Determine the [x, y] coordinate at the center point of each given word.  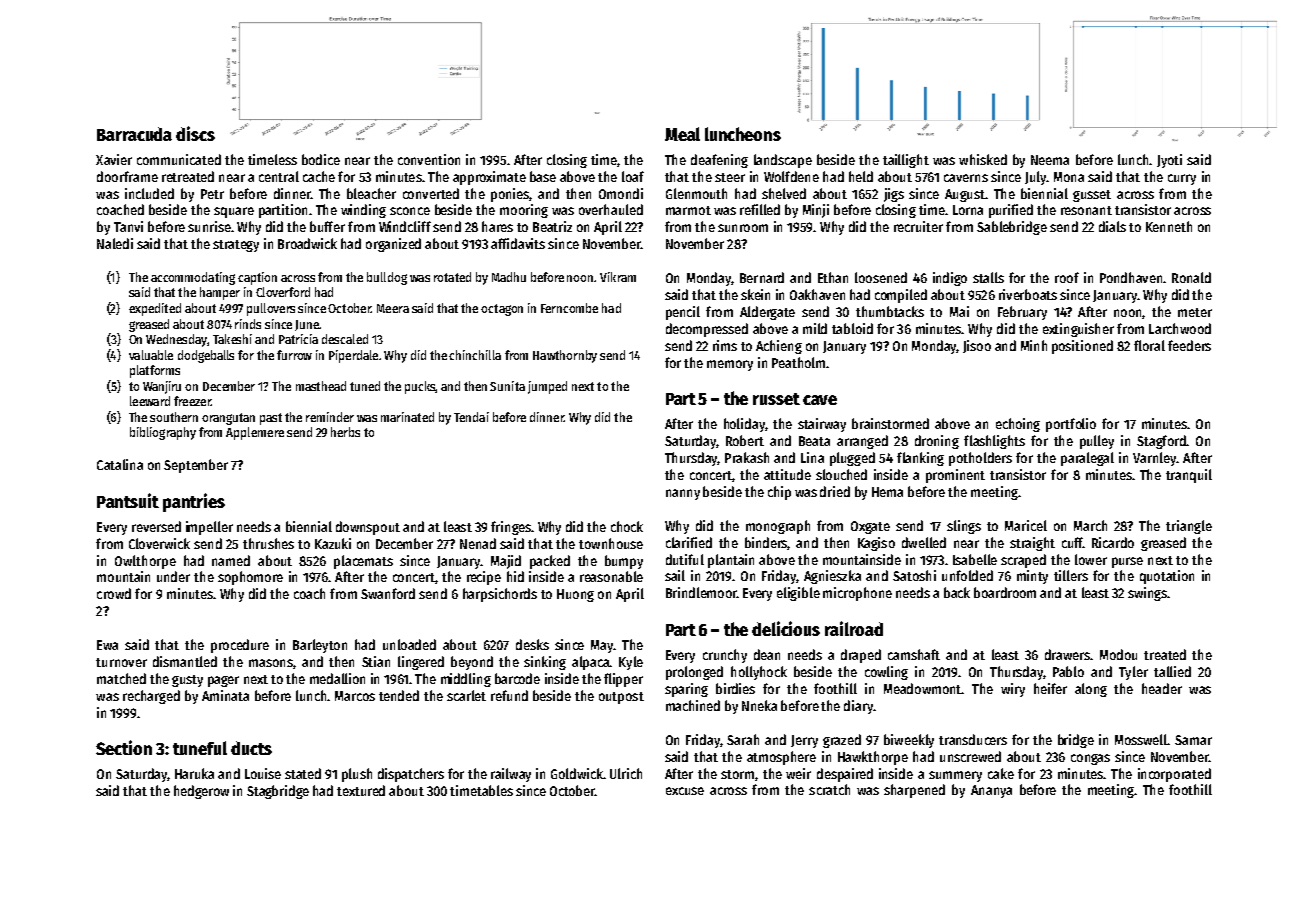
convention [429, 159]
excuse [685, 791]
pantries [194, 502]
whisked [983, 159]
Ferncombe [569, 308]
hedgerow [201, 792]
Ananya [991, 791]
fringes [511, 528]
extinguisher [1078, 330]
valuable [151, 355]
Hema [887, 492]
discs [195, 133]
